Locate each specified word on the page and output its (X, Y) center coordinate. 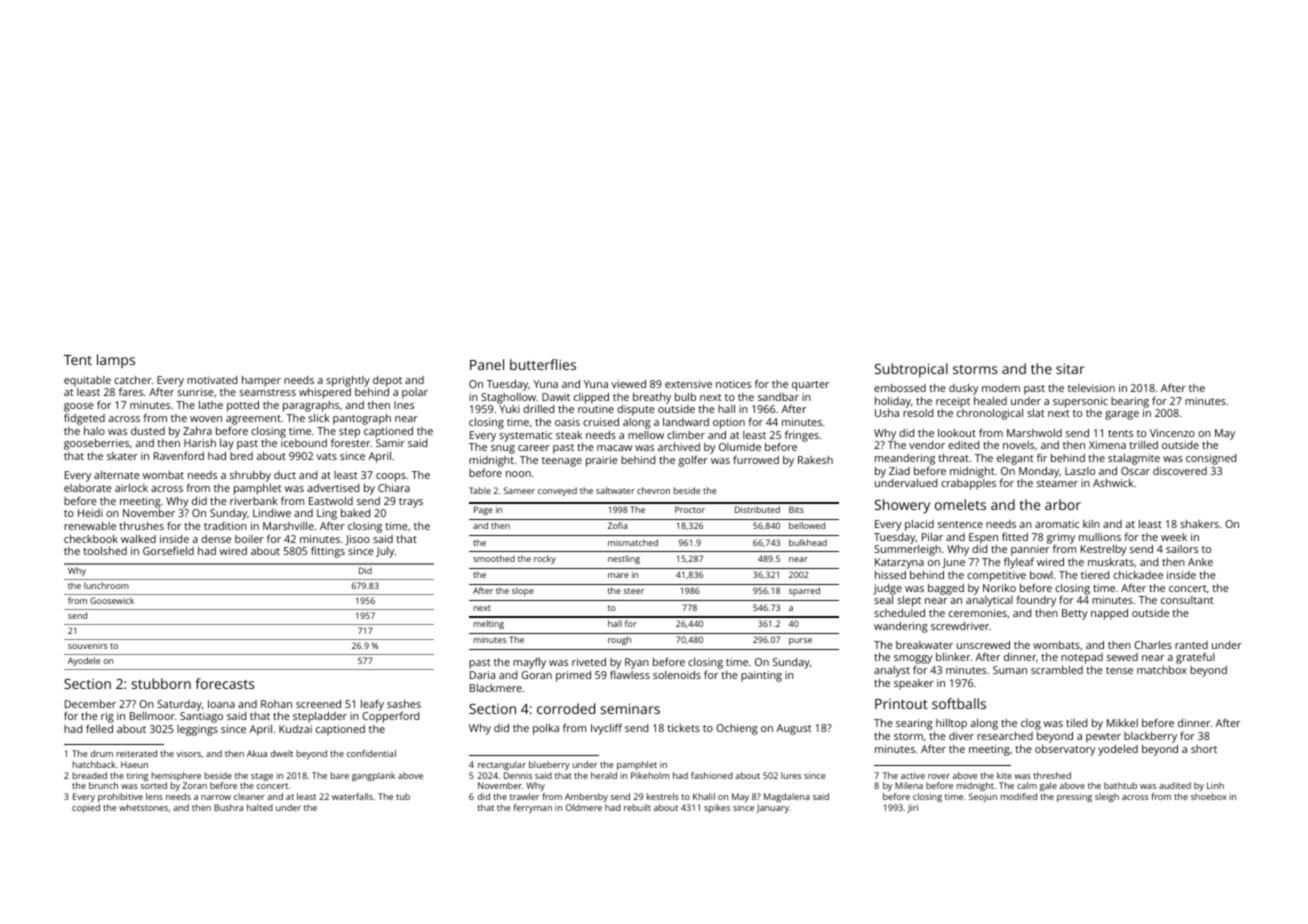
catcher (133, 380)
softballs (959, 703)
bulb (685, 397)
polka (546, 729)
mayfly (529, 663)
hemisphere (176, 776)
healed (990, 401)
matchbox (1162, 670)
